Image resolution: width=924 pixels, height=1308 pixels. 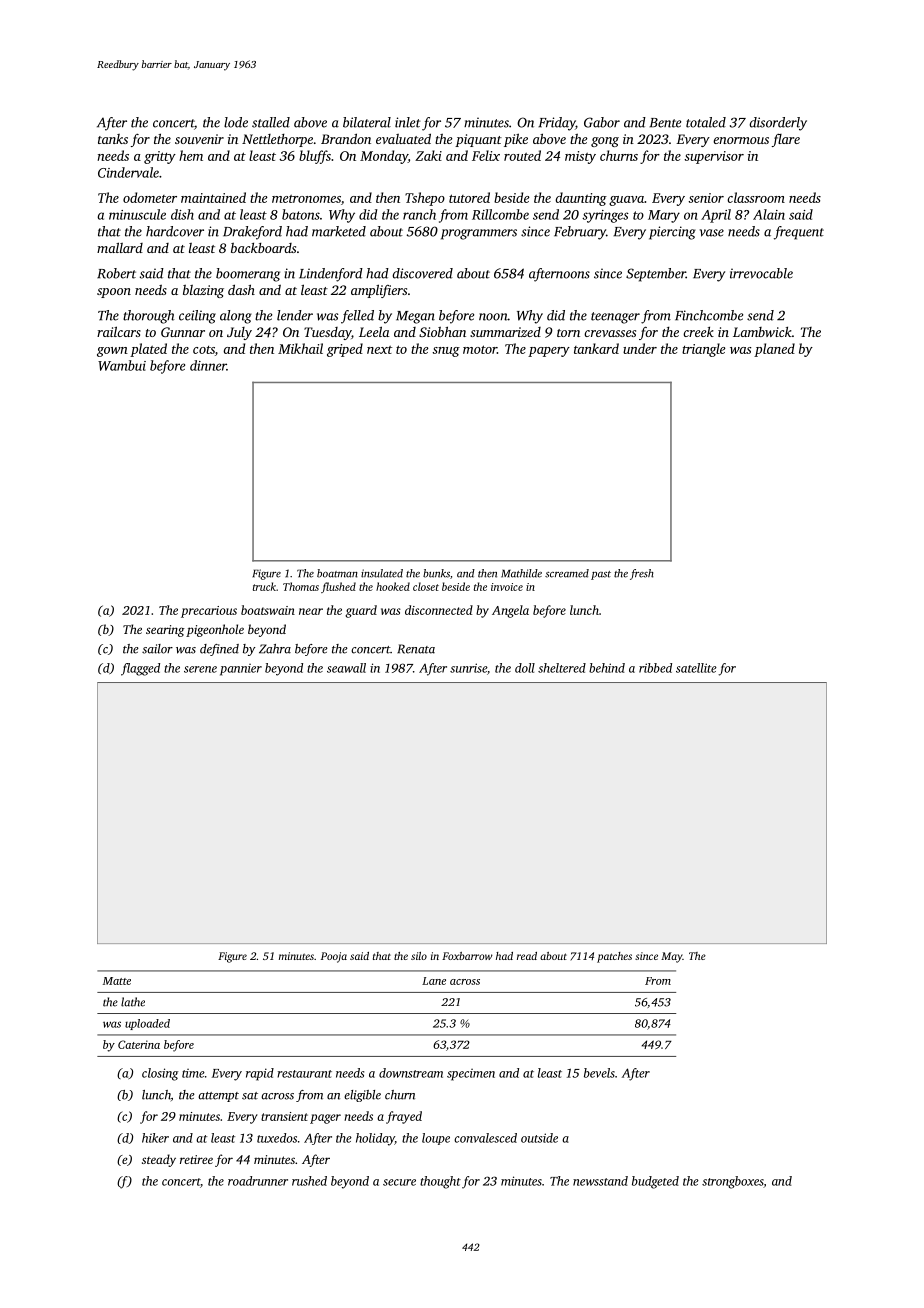 I want to click on disorderly, so click(x=778, y=124).
